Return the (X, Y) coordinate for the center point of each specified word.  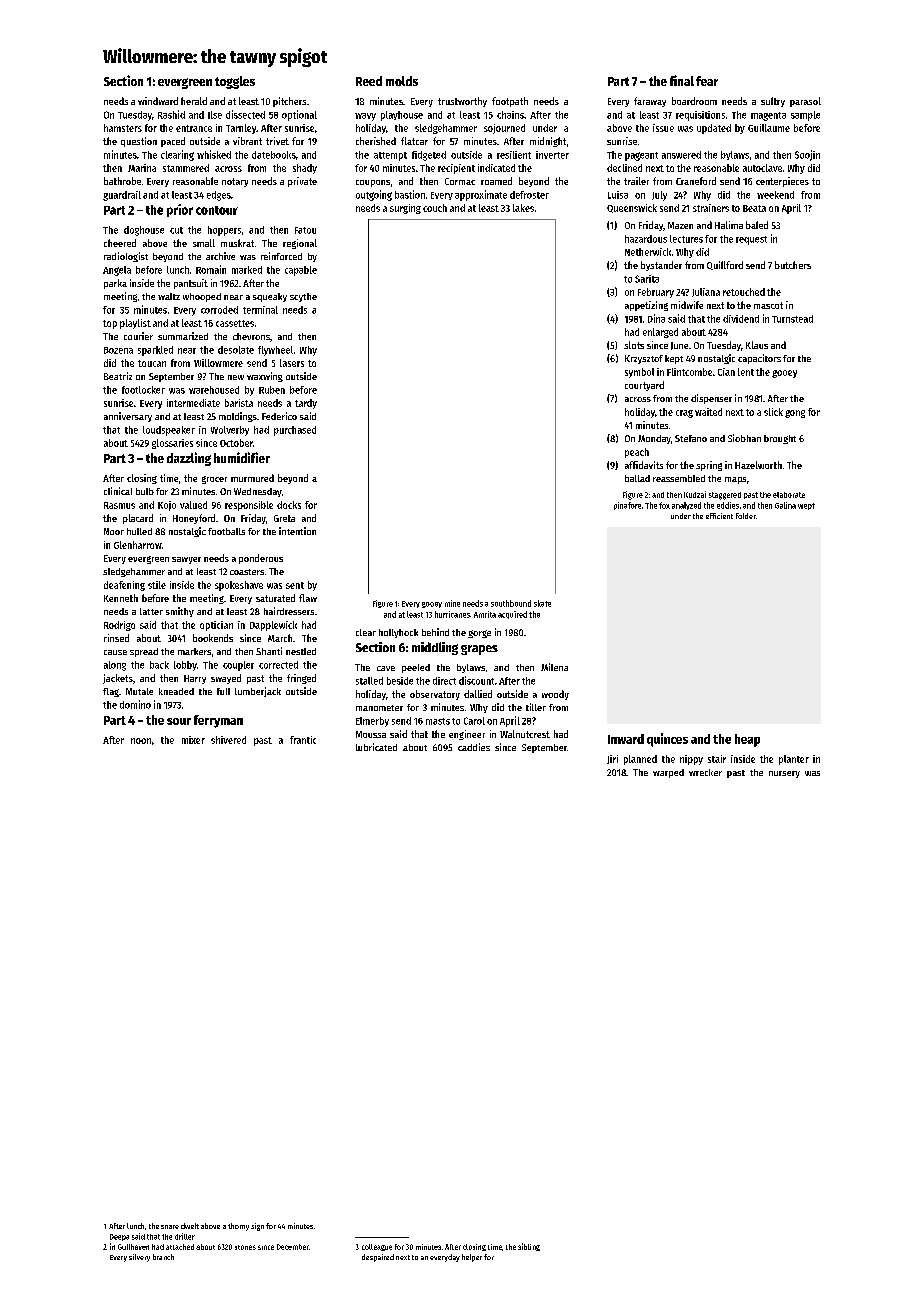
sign (257, 1227)
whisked (214, 154)
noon (141, 741)
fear (707, 81)
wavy (365, 117)
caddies (474, 747)
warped (668, 773)
